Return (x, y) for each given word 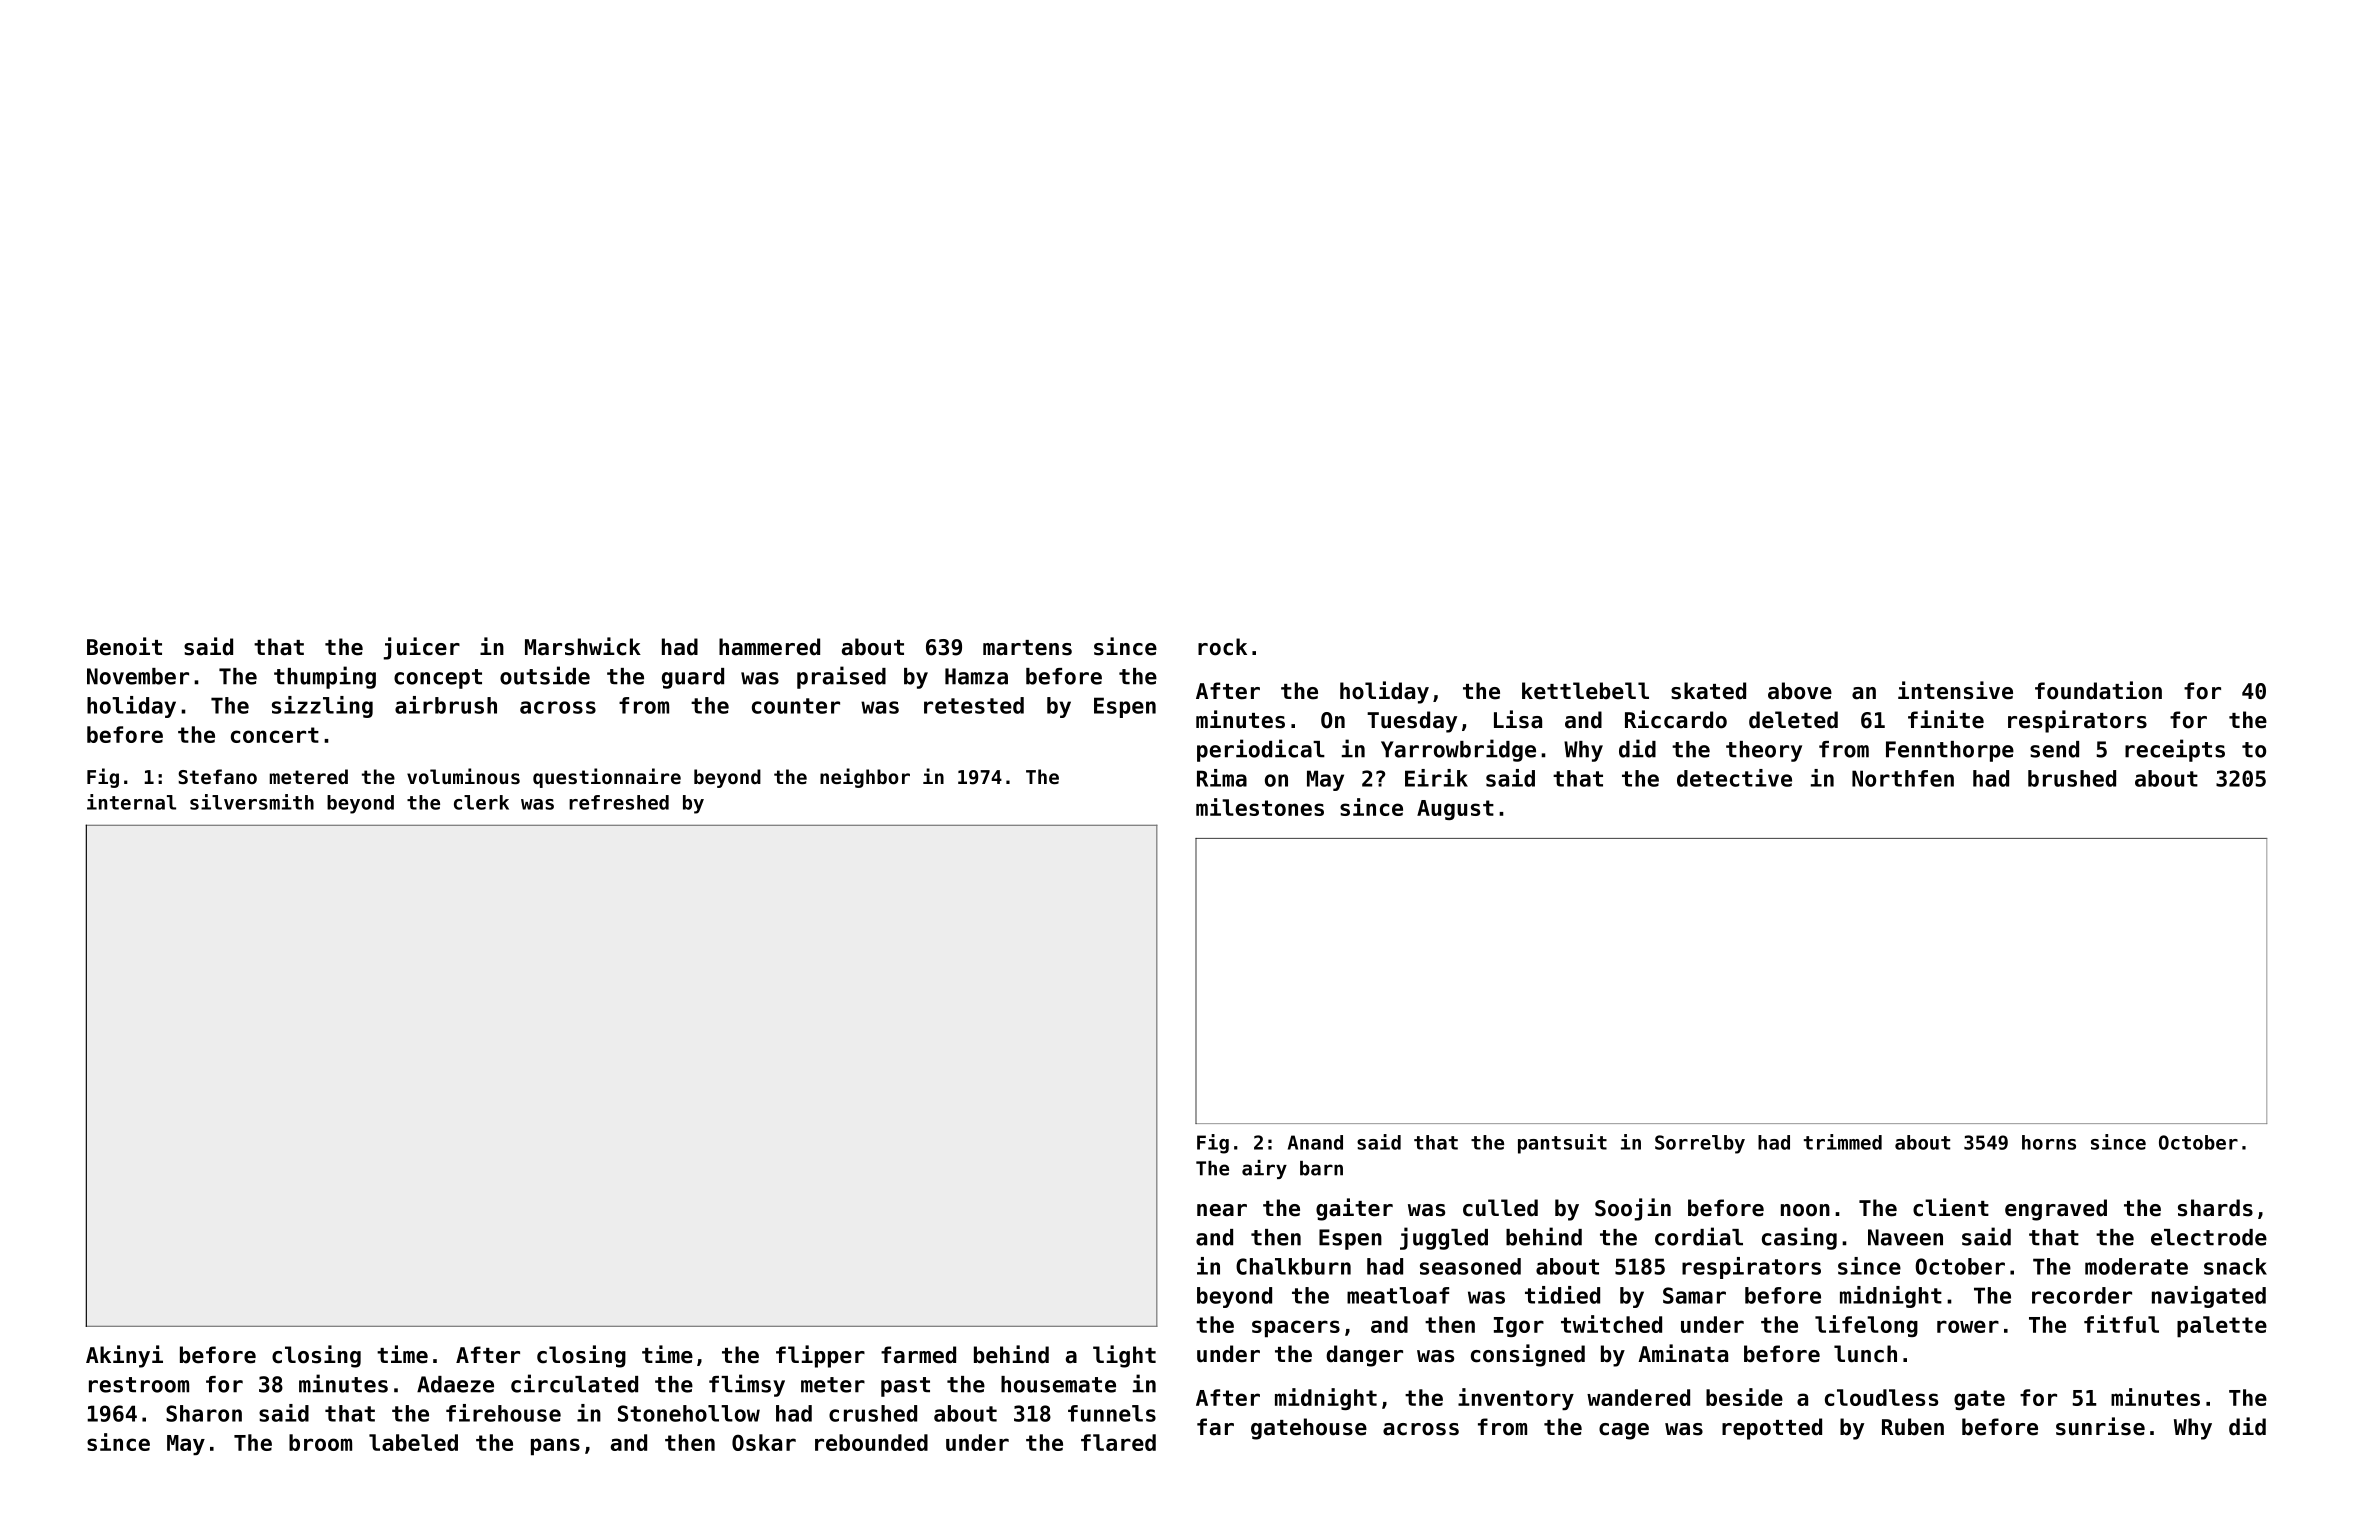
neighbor (865, 778)
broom (320, 1442)
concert (275, 735)
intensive (1955, 690)
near (1222, 1210)
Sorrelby (1700, 1144)
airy (1264, 1169)
